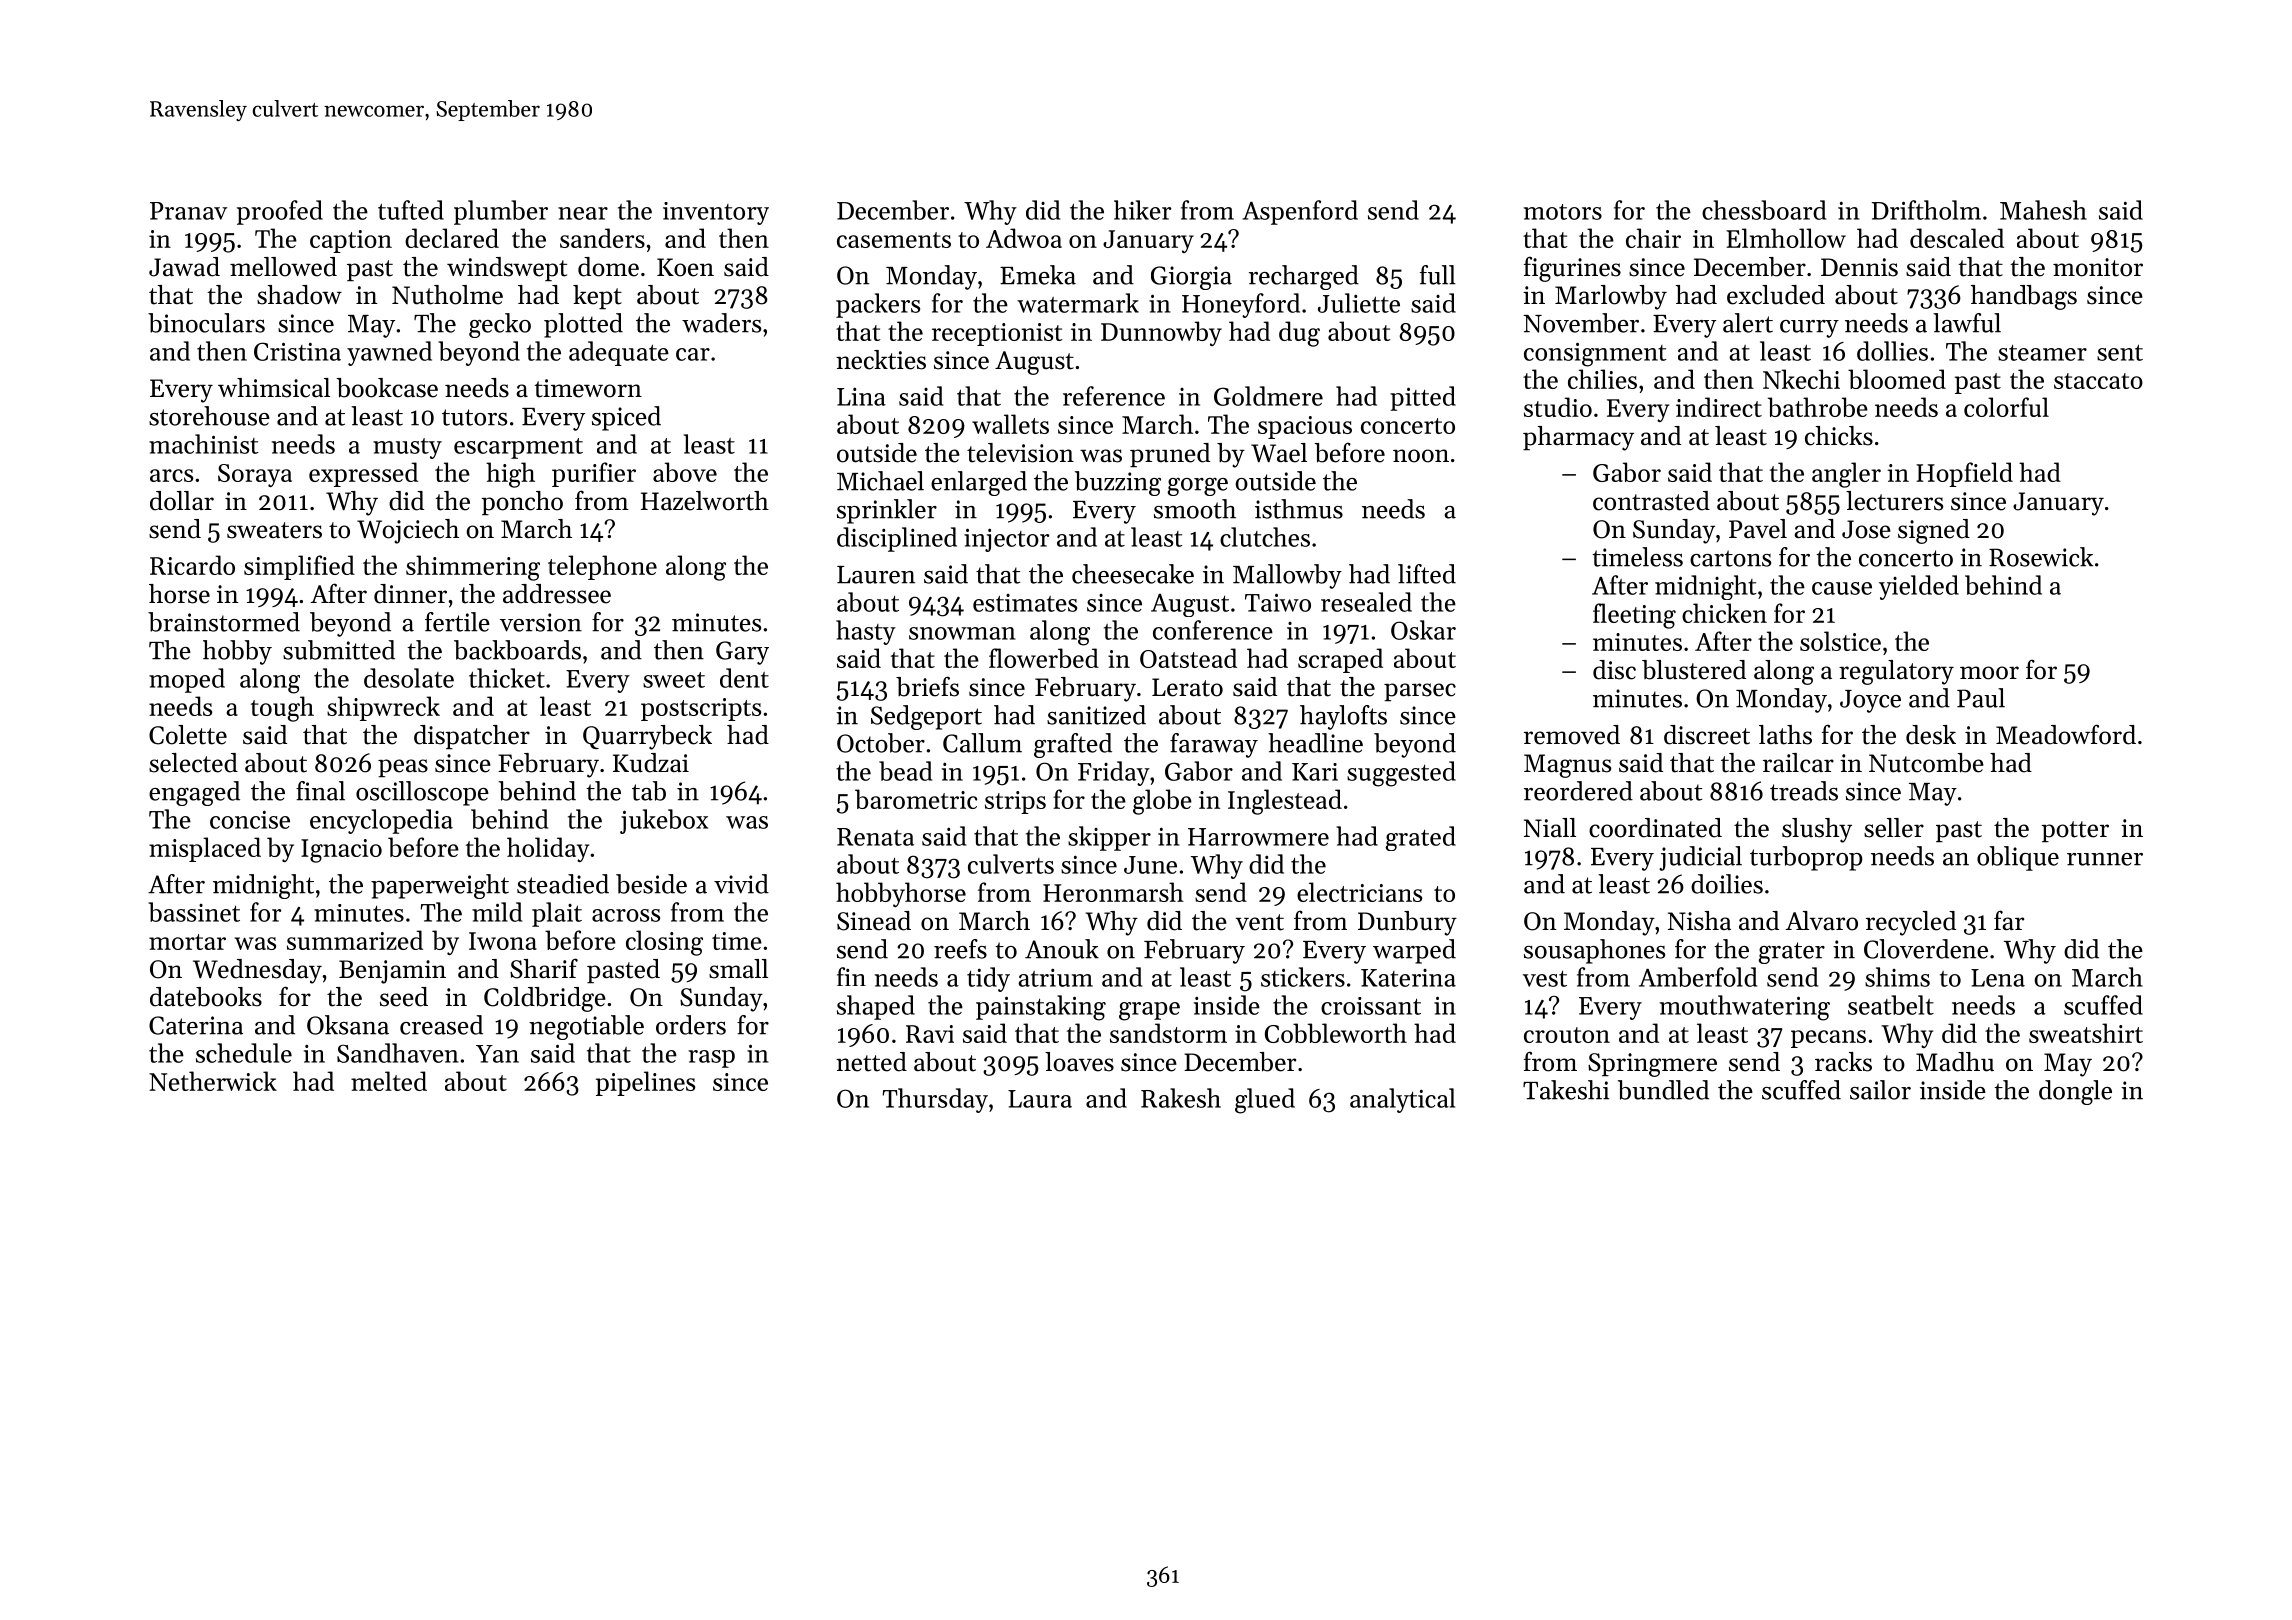 Image resolution: width=2292 pixels, height=1620 pixels. What do you see at coordinates (1764, 210) in the screenshot?
I see `chessboard` at bounding box center [1764, 210].
